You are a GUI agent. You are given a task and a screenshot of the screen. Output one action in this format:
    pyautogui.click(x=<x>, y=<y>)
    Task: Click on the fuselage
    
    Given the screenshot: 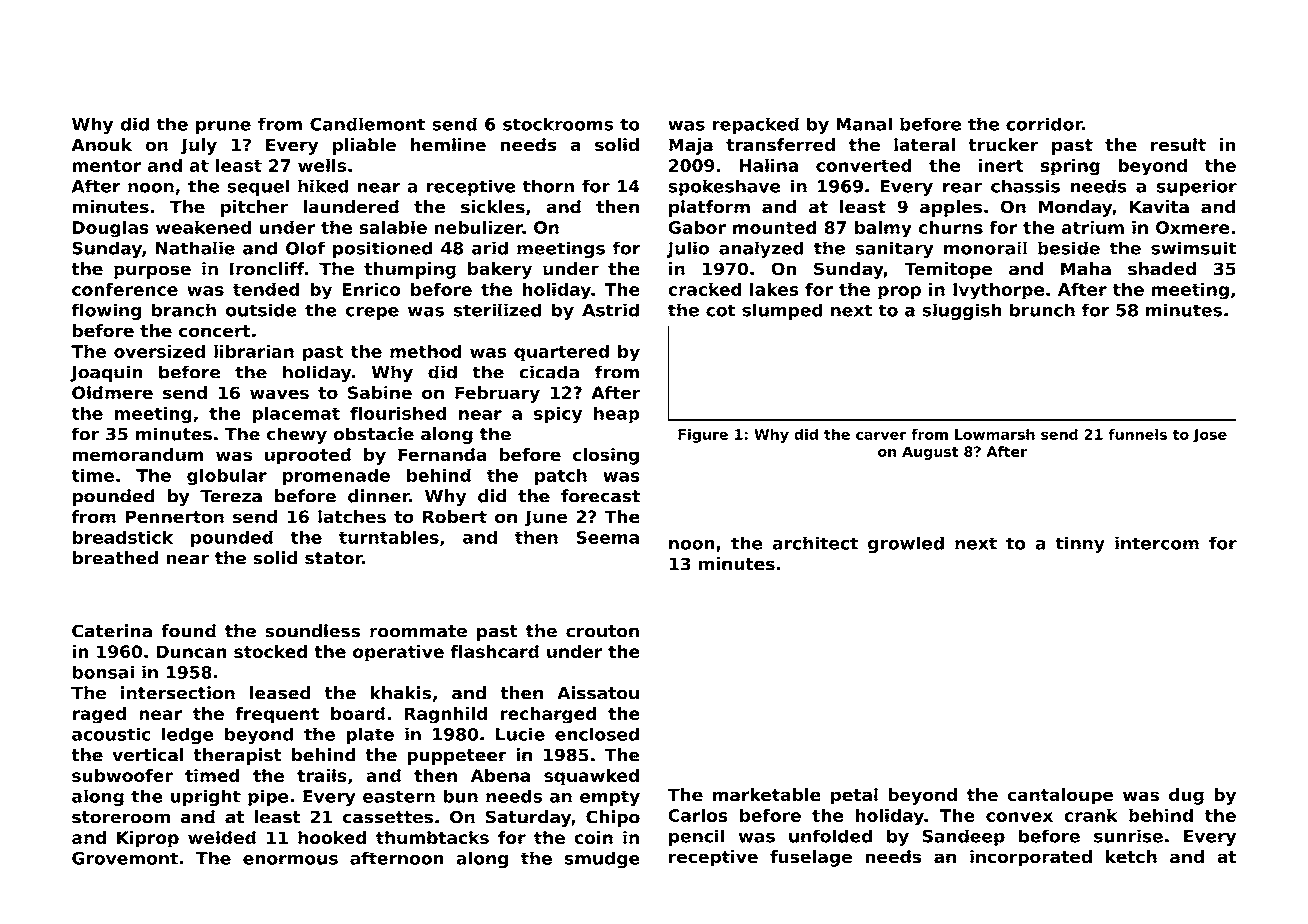 What is the action you would take?
    pyautogui.click(x=811, y=858)
